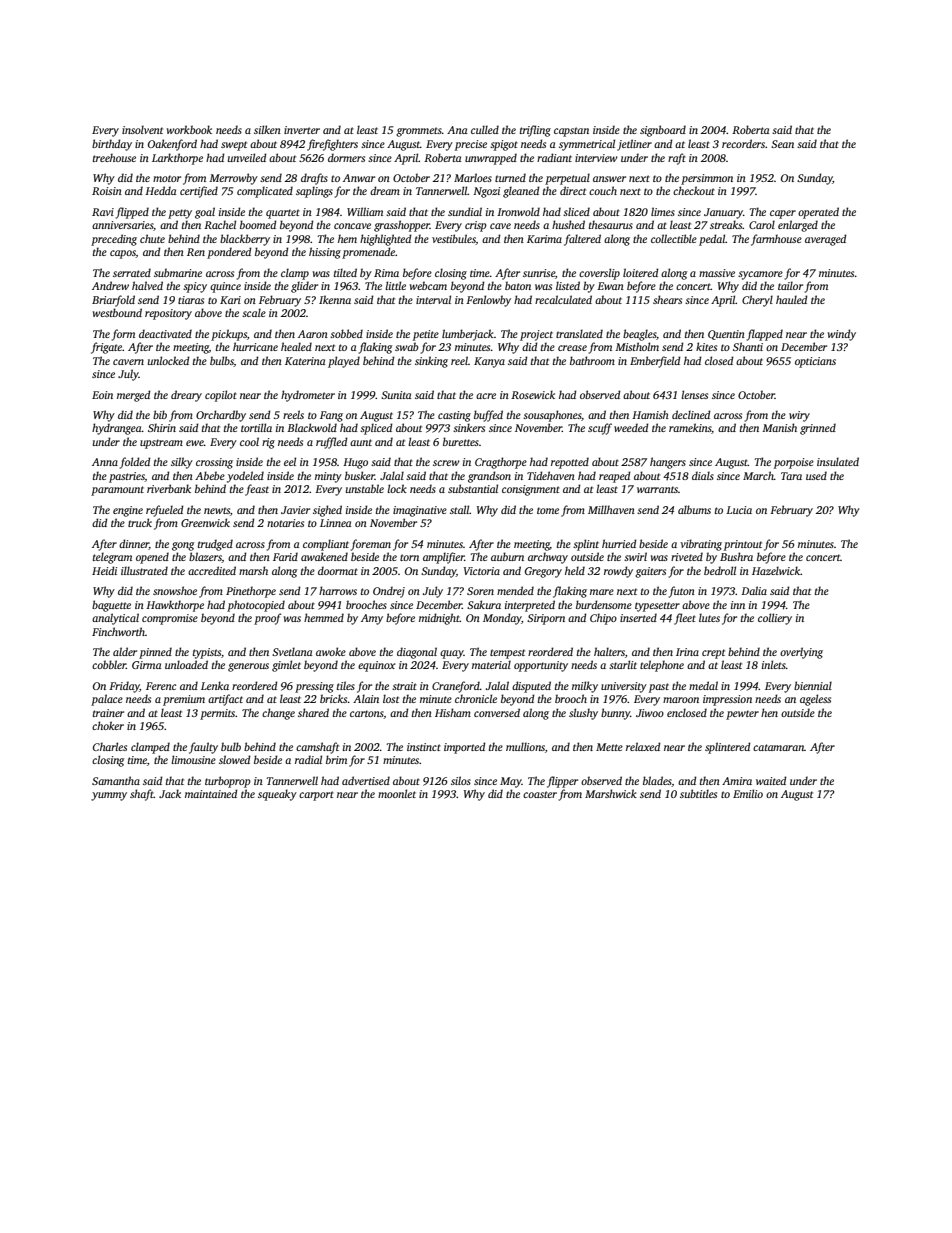 The width and height of the screenshot is (952, 1233). What do you see at coordinates (211, 793) in the screenshot?
I see `maintained` at bounding box center [211, 793].
